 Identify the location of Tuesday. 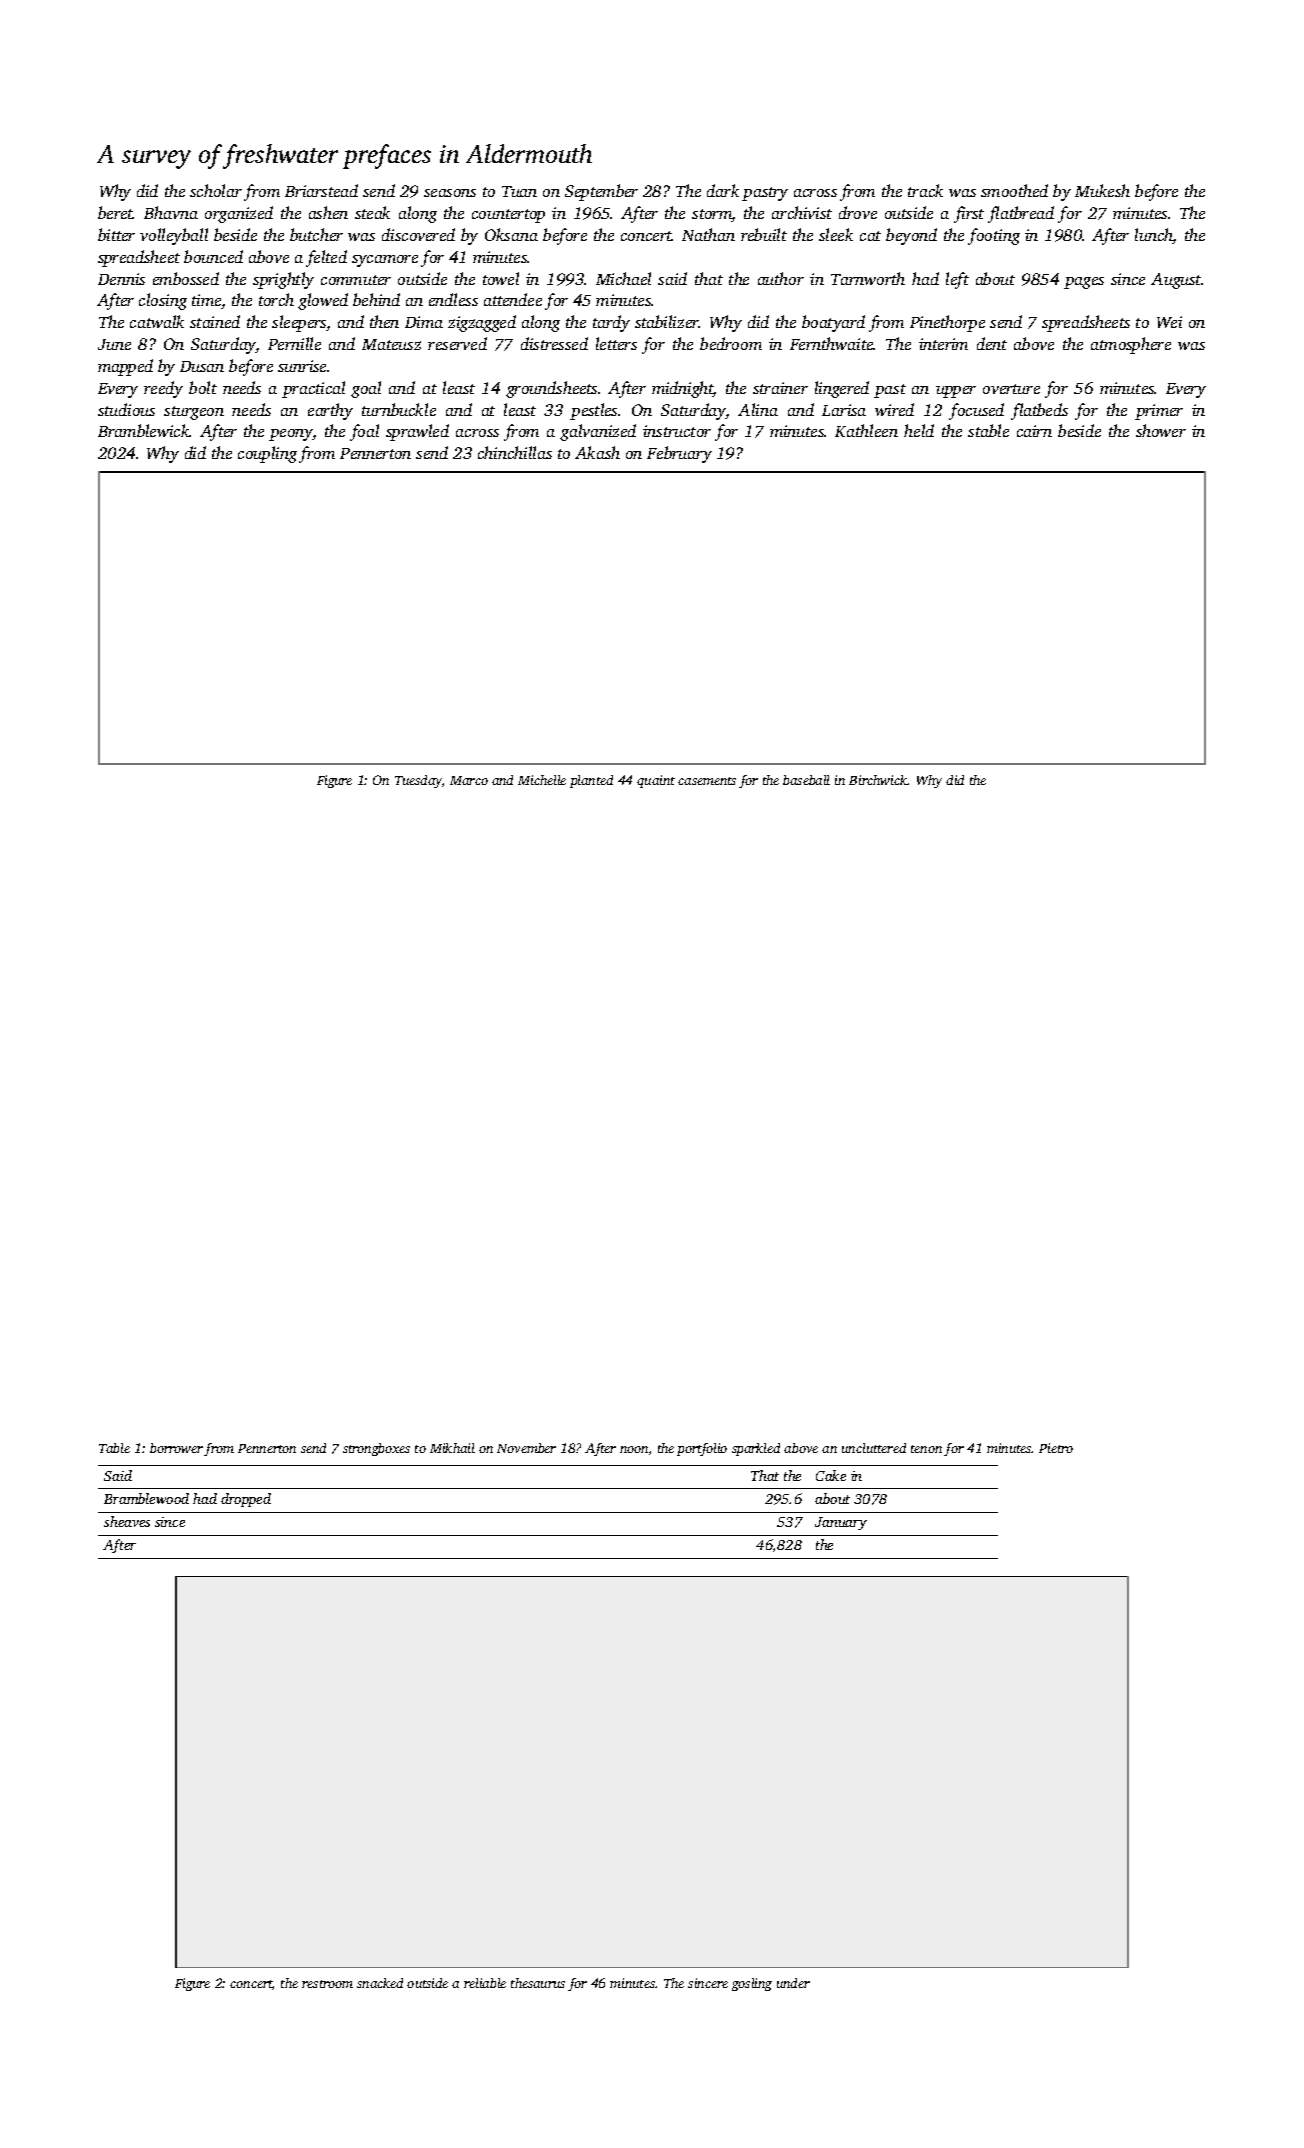
(418, 781).
